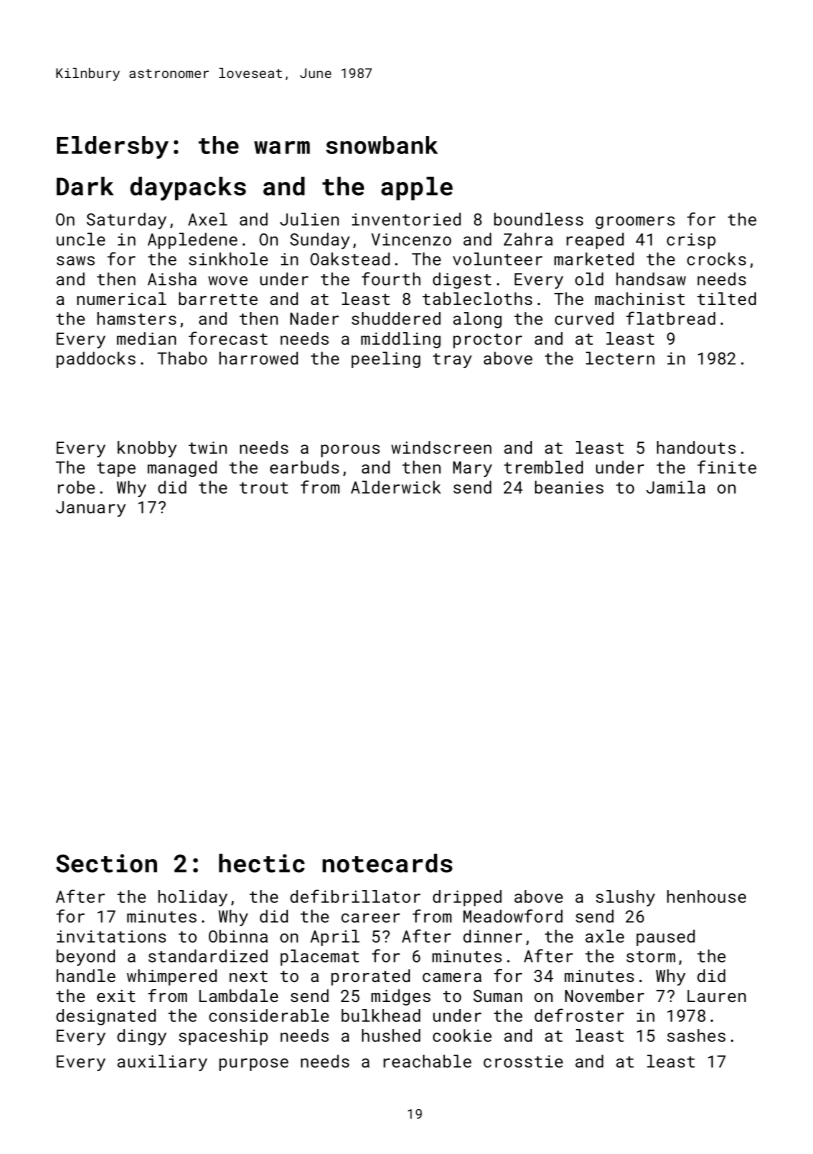  I want to click on Section, so click(106, 863).
